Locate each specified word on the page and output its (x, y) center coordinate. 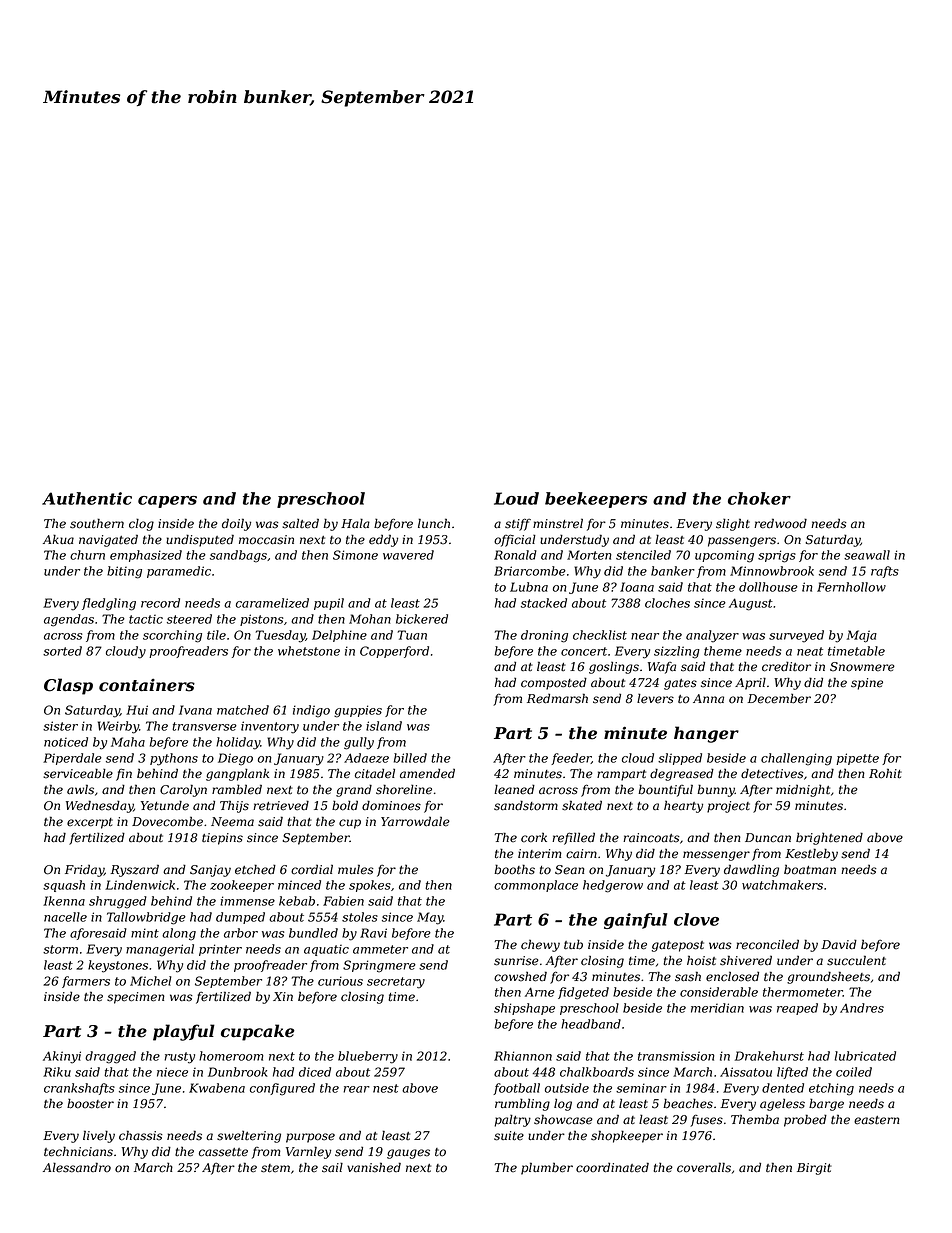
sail (332, 1167)
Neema (232, 822)
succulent (856, 960)
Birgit (814, 1169)
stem (275, 1168)
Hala (355, 523)
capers (167, 502)
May (430, 918)
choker (759, 498)
